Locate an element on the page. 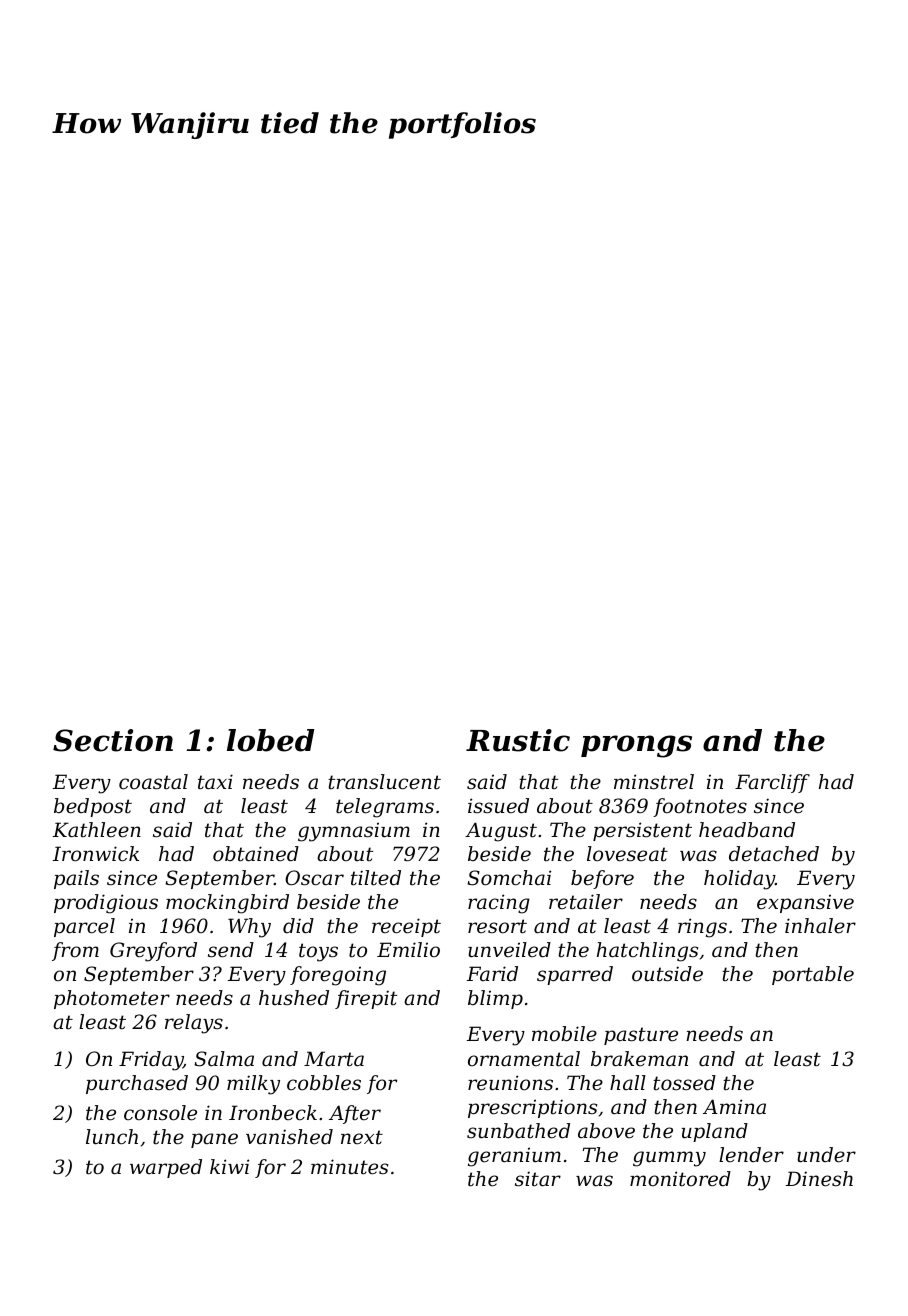 The image size is (908, 1316). retailer is located at coordinates (586, 902).
